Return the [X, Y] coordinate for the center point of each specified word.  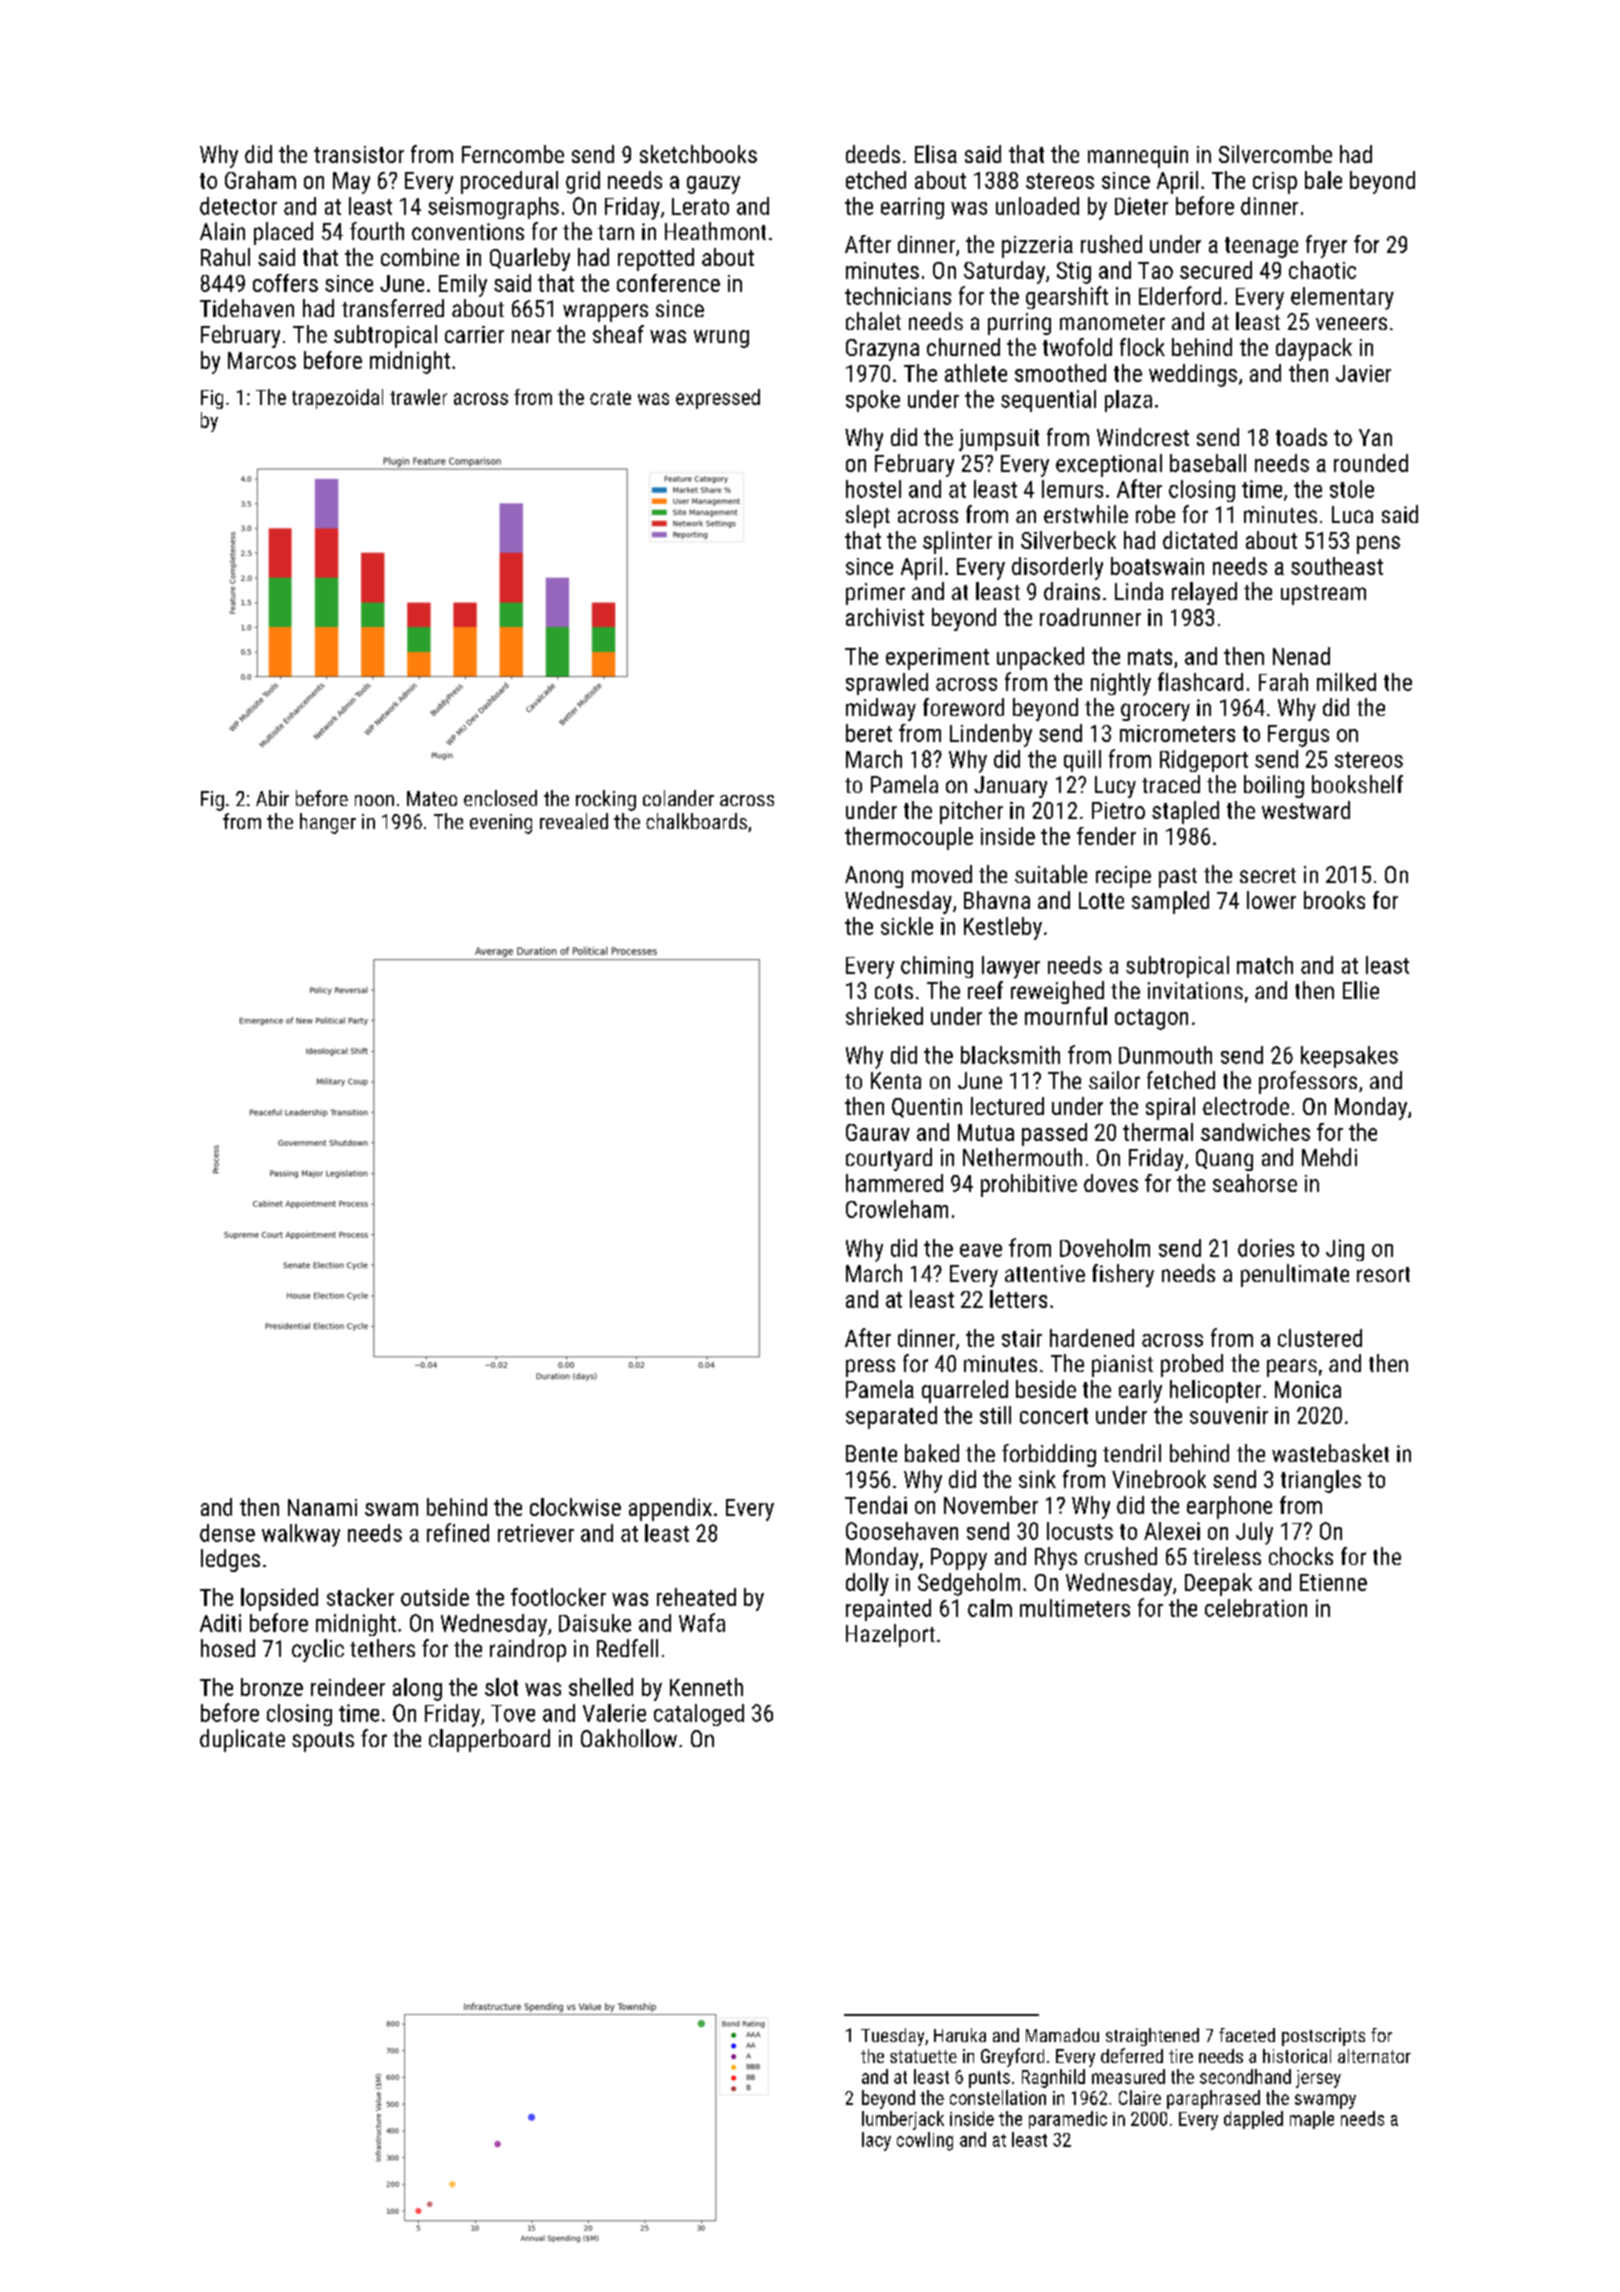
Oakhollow [629, 1738]
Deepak [1218, 1584]
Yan [1375, 437]
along [417, 1689]
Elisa [936, 154]
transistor [359, 154]
